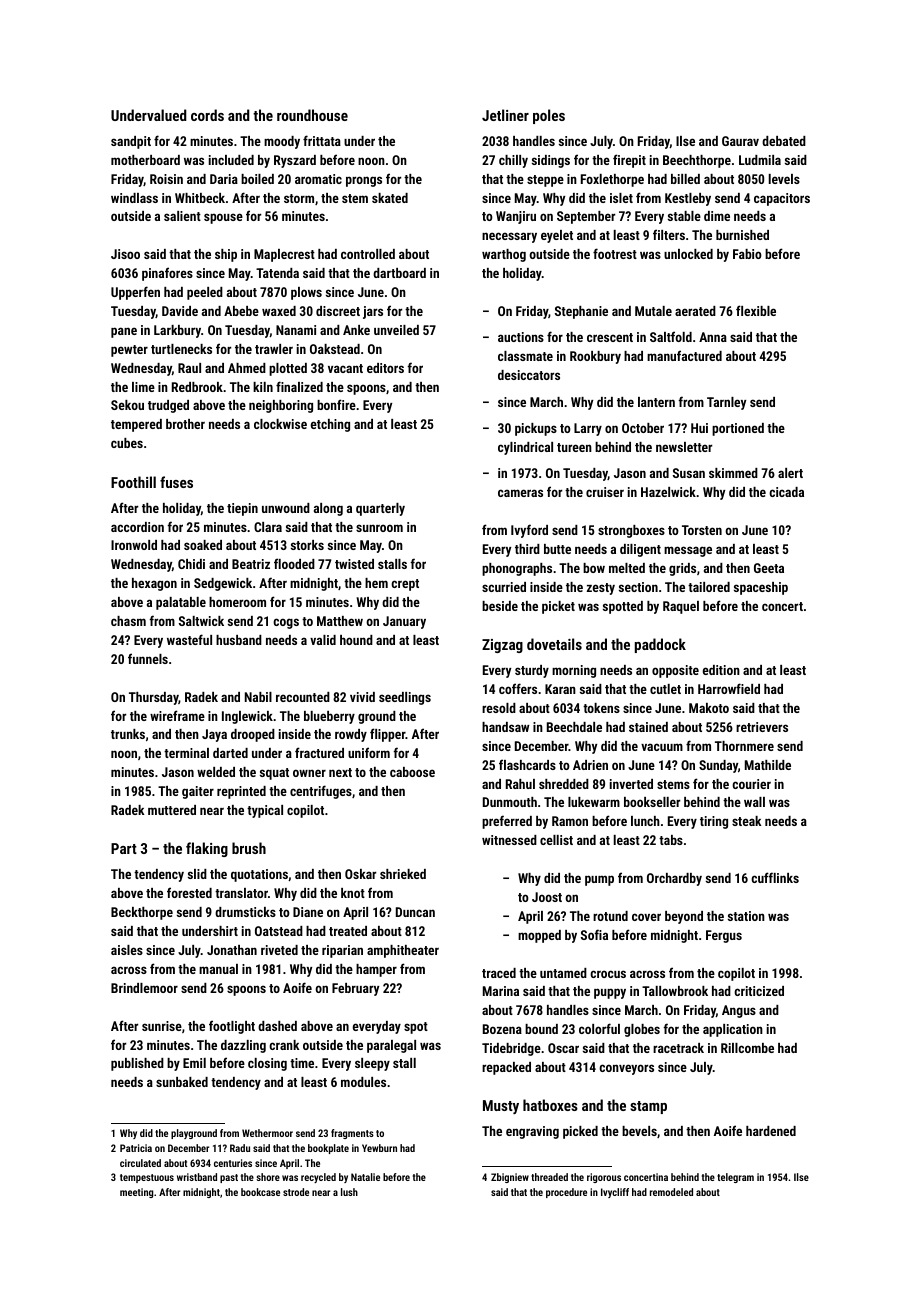 The image size is (924, 1308). What do you see at coordinates (181, 603) in the document?
I see `palatable` at bounding box center [181, 603].
